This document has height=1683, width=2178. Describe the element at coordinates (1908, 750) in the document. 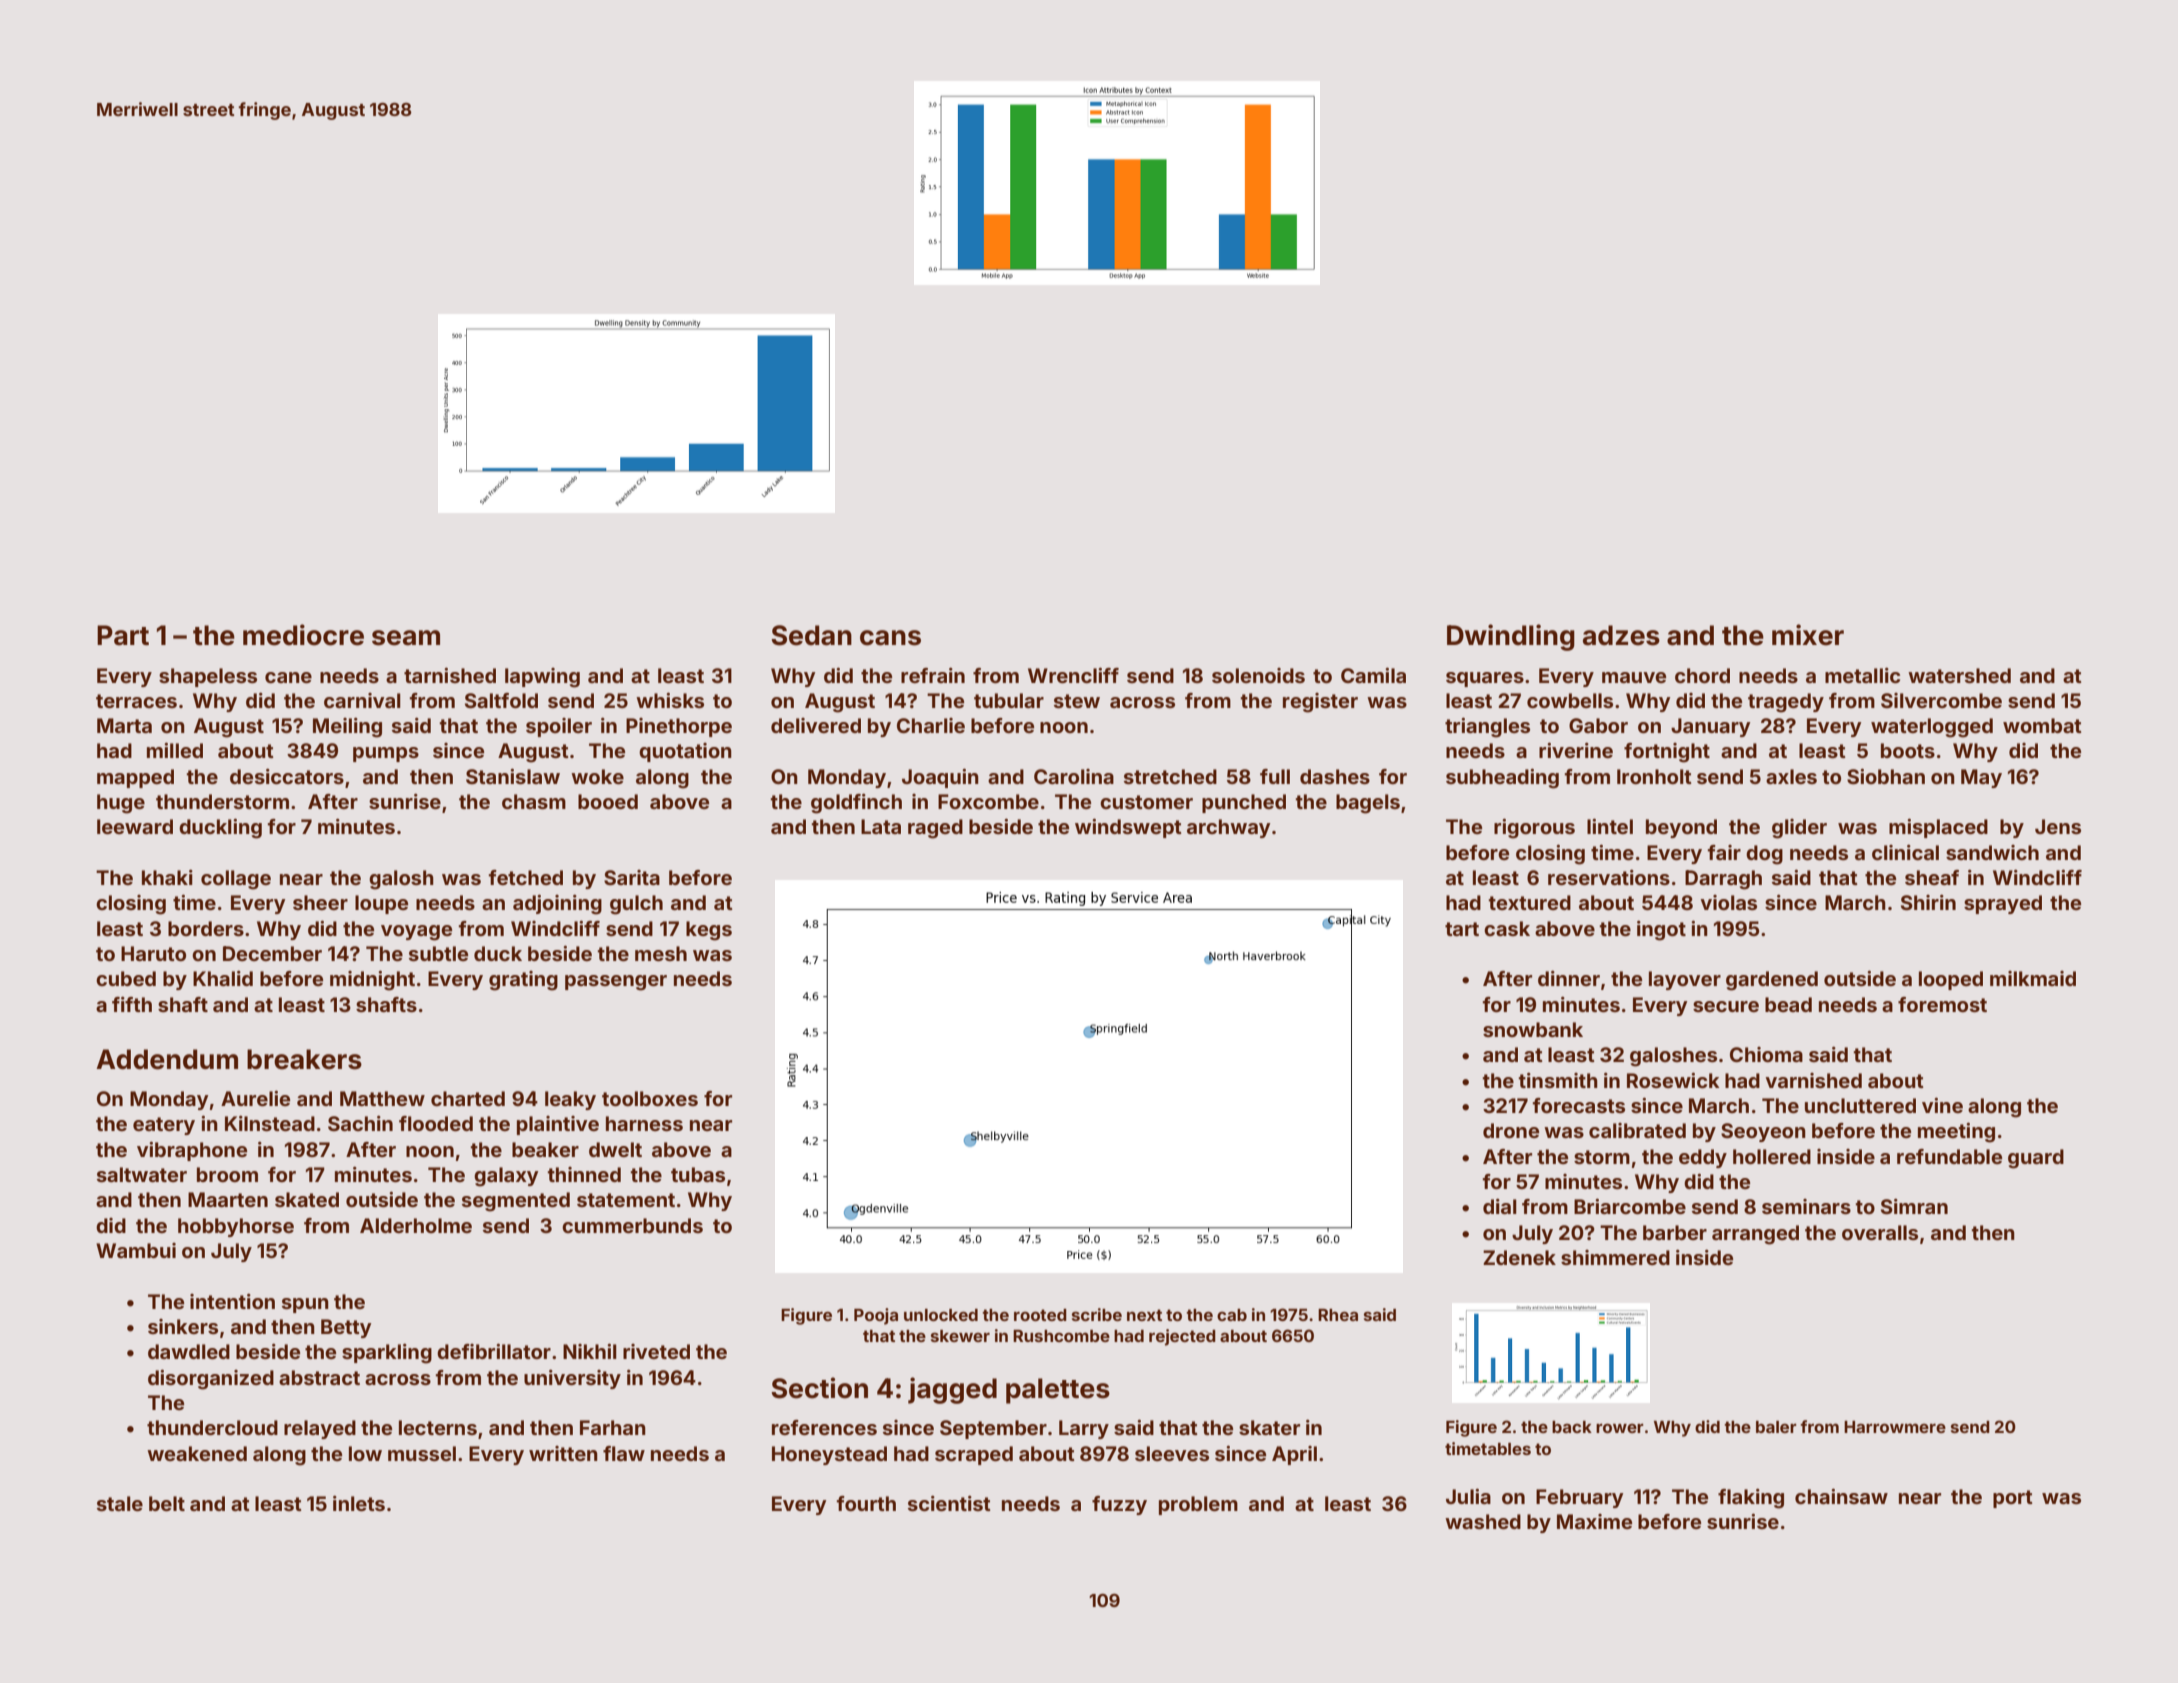

I see `boots` at that location.
